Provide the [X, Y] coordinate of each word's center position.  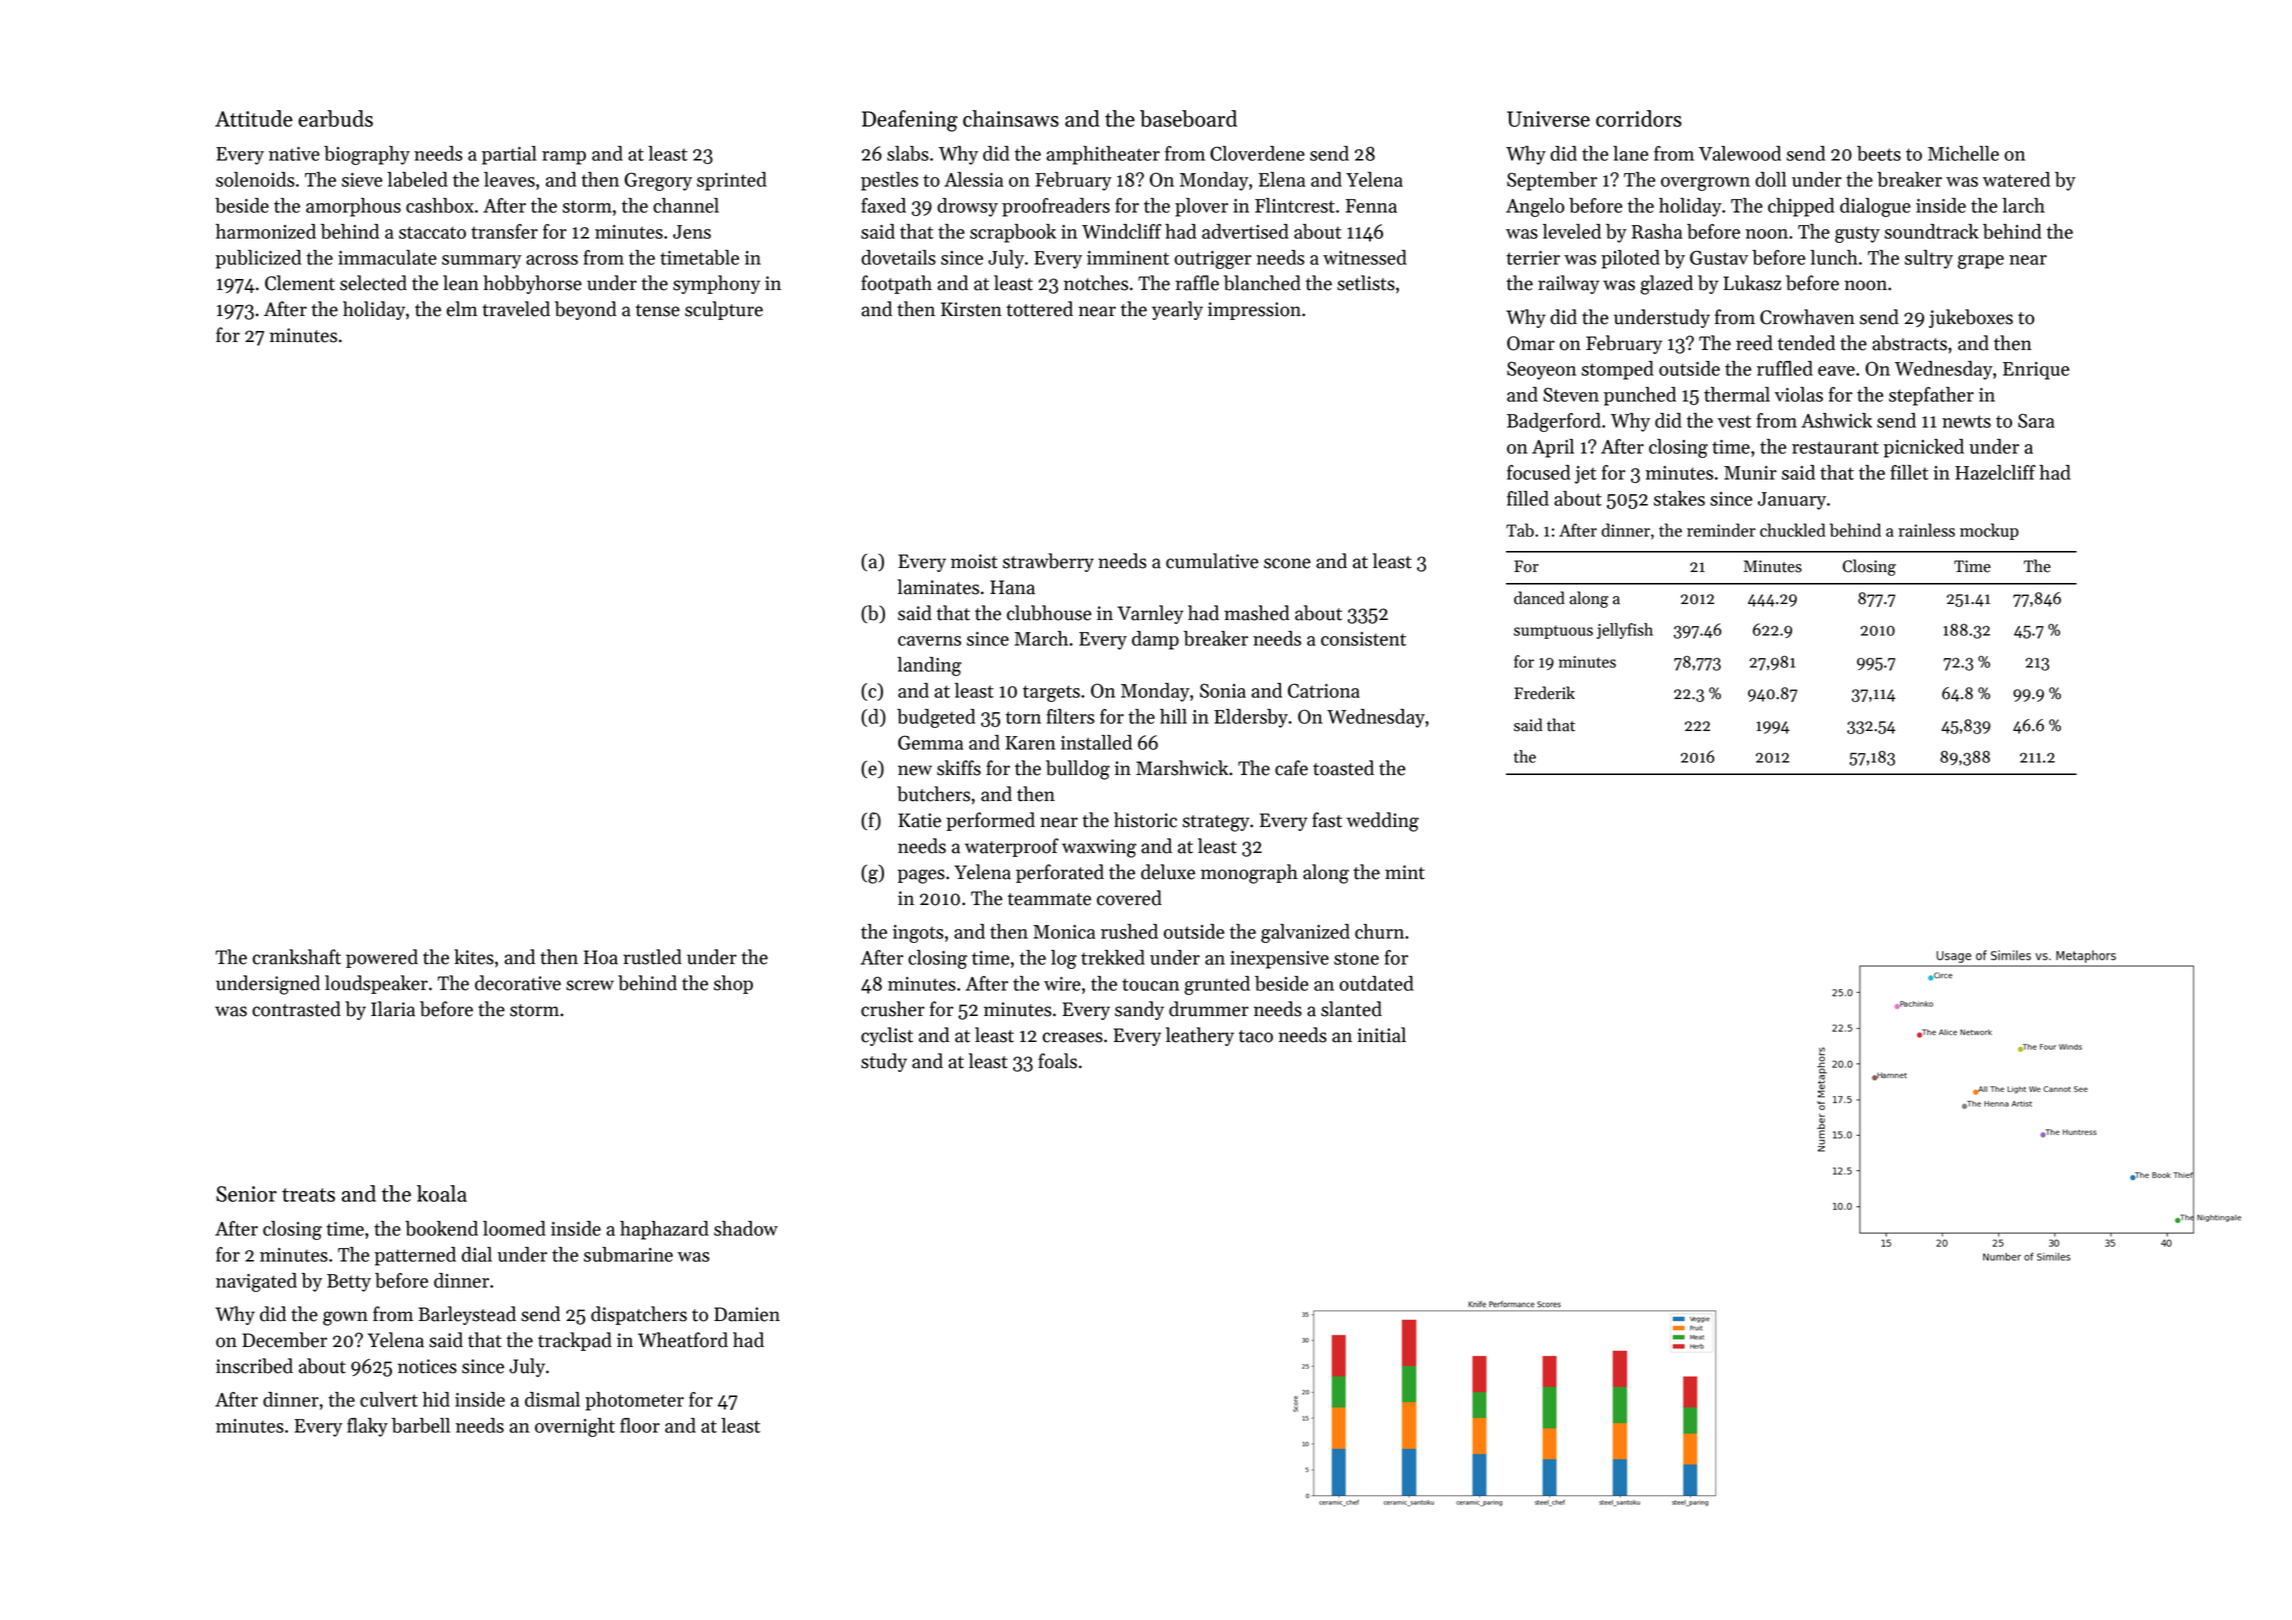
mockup [1989, 531]
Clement [300, 283]
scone [1287, 563]
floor [640, 1425]
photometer [634, 1401]
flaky [367, 1427]
